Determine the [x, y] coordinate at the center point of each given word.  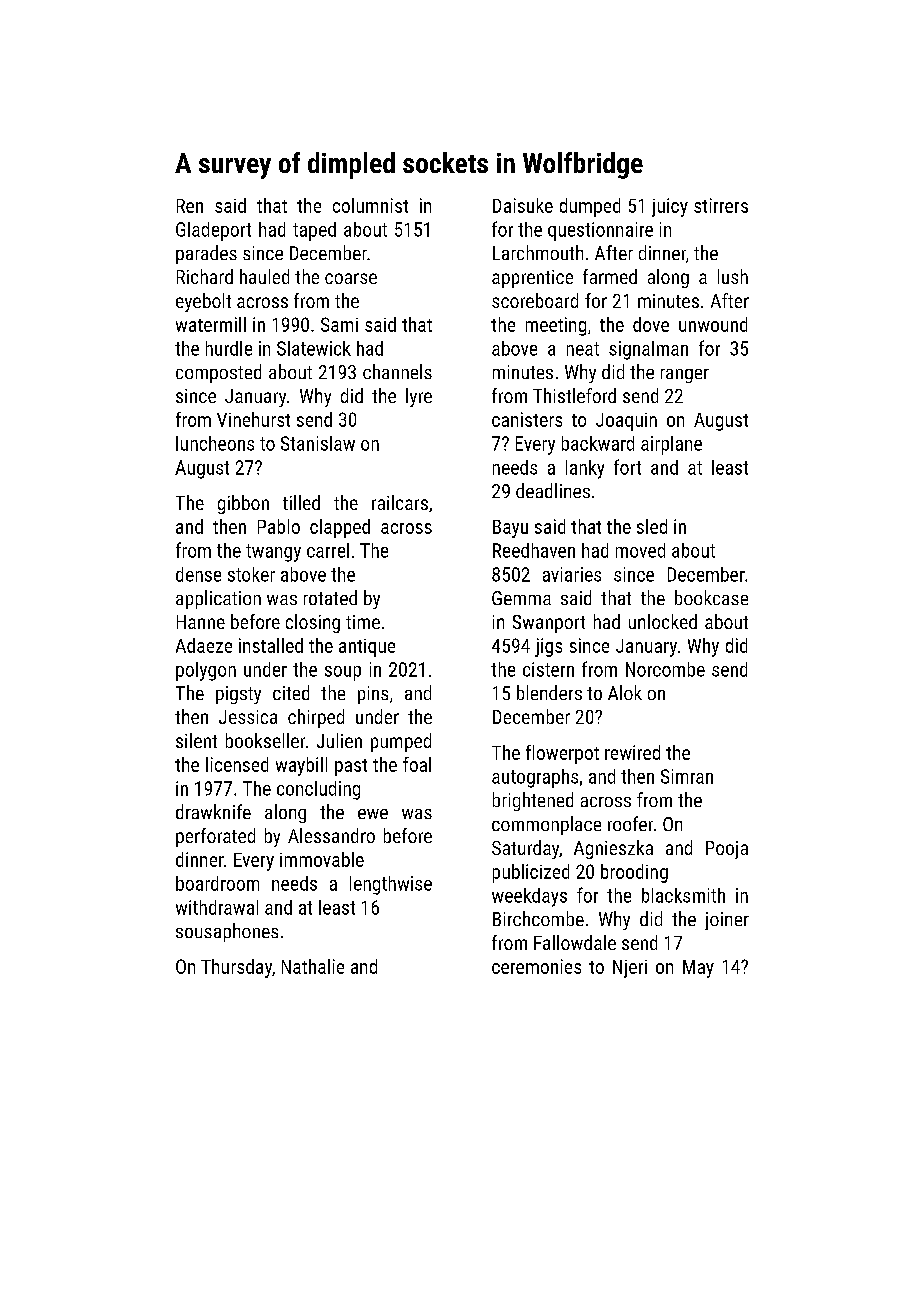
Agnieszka [613, 849]
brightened [533, 801]
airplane [671, 445]
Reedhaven [534, 550]
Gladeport [213, 231]
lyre [419, 397]
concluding [318, 790]
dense [198, 574]
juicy [670, 207]
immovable [322, 859]
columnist [370, 205]
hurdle [229, 348]
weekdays [529, 897]
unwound [713, 324]
